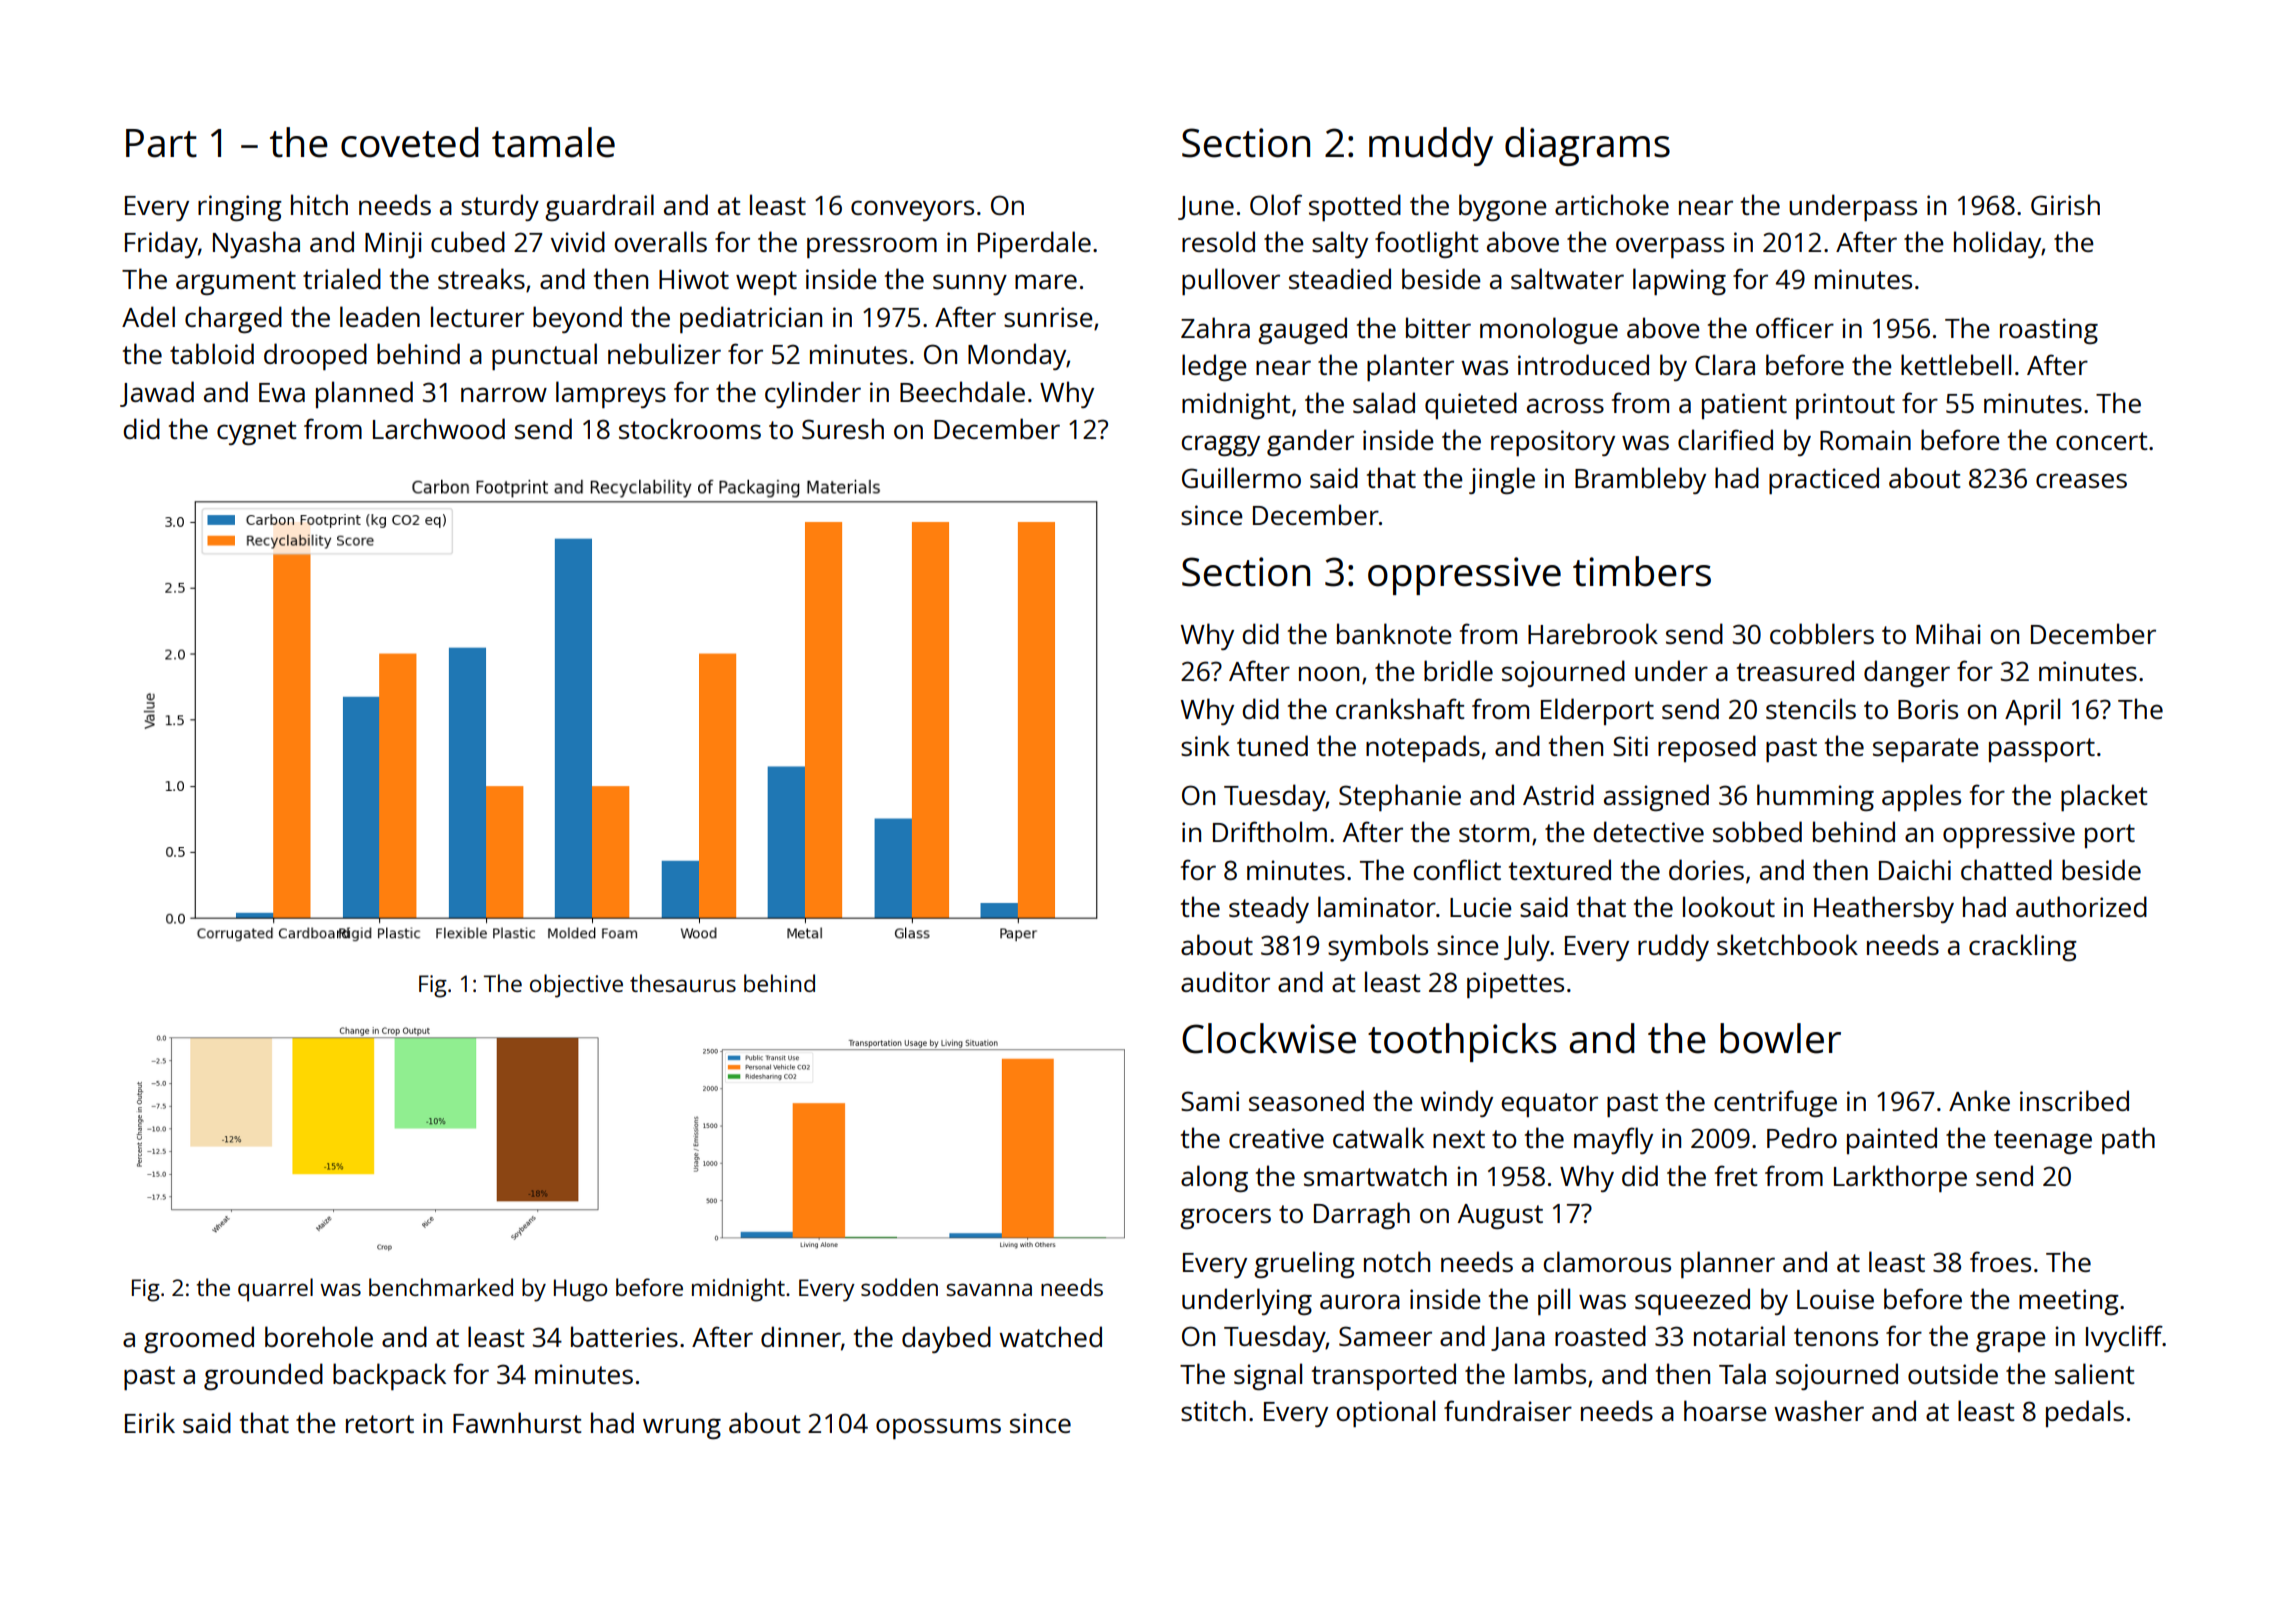 Image resolution: width=2292 pixels, height=1620 pixels. I want to click on Jawad, so click(157, 394).
